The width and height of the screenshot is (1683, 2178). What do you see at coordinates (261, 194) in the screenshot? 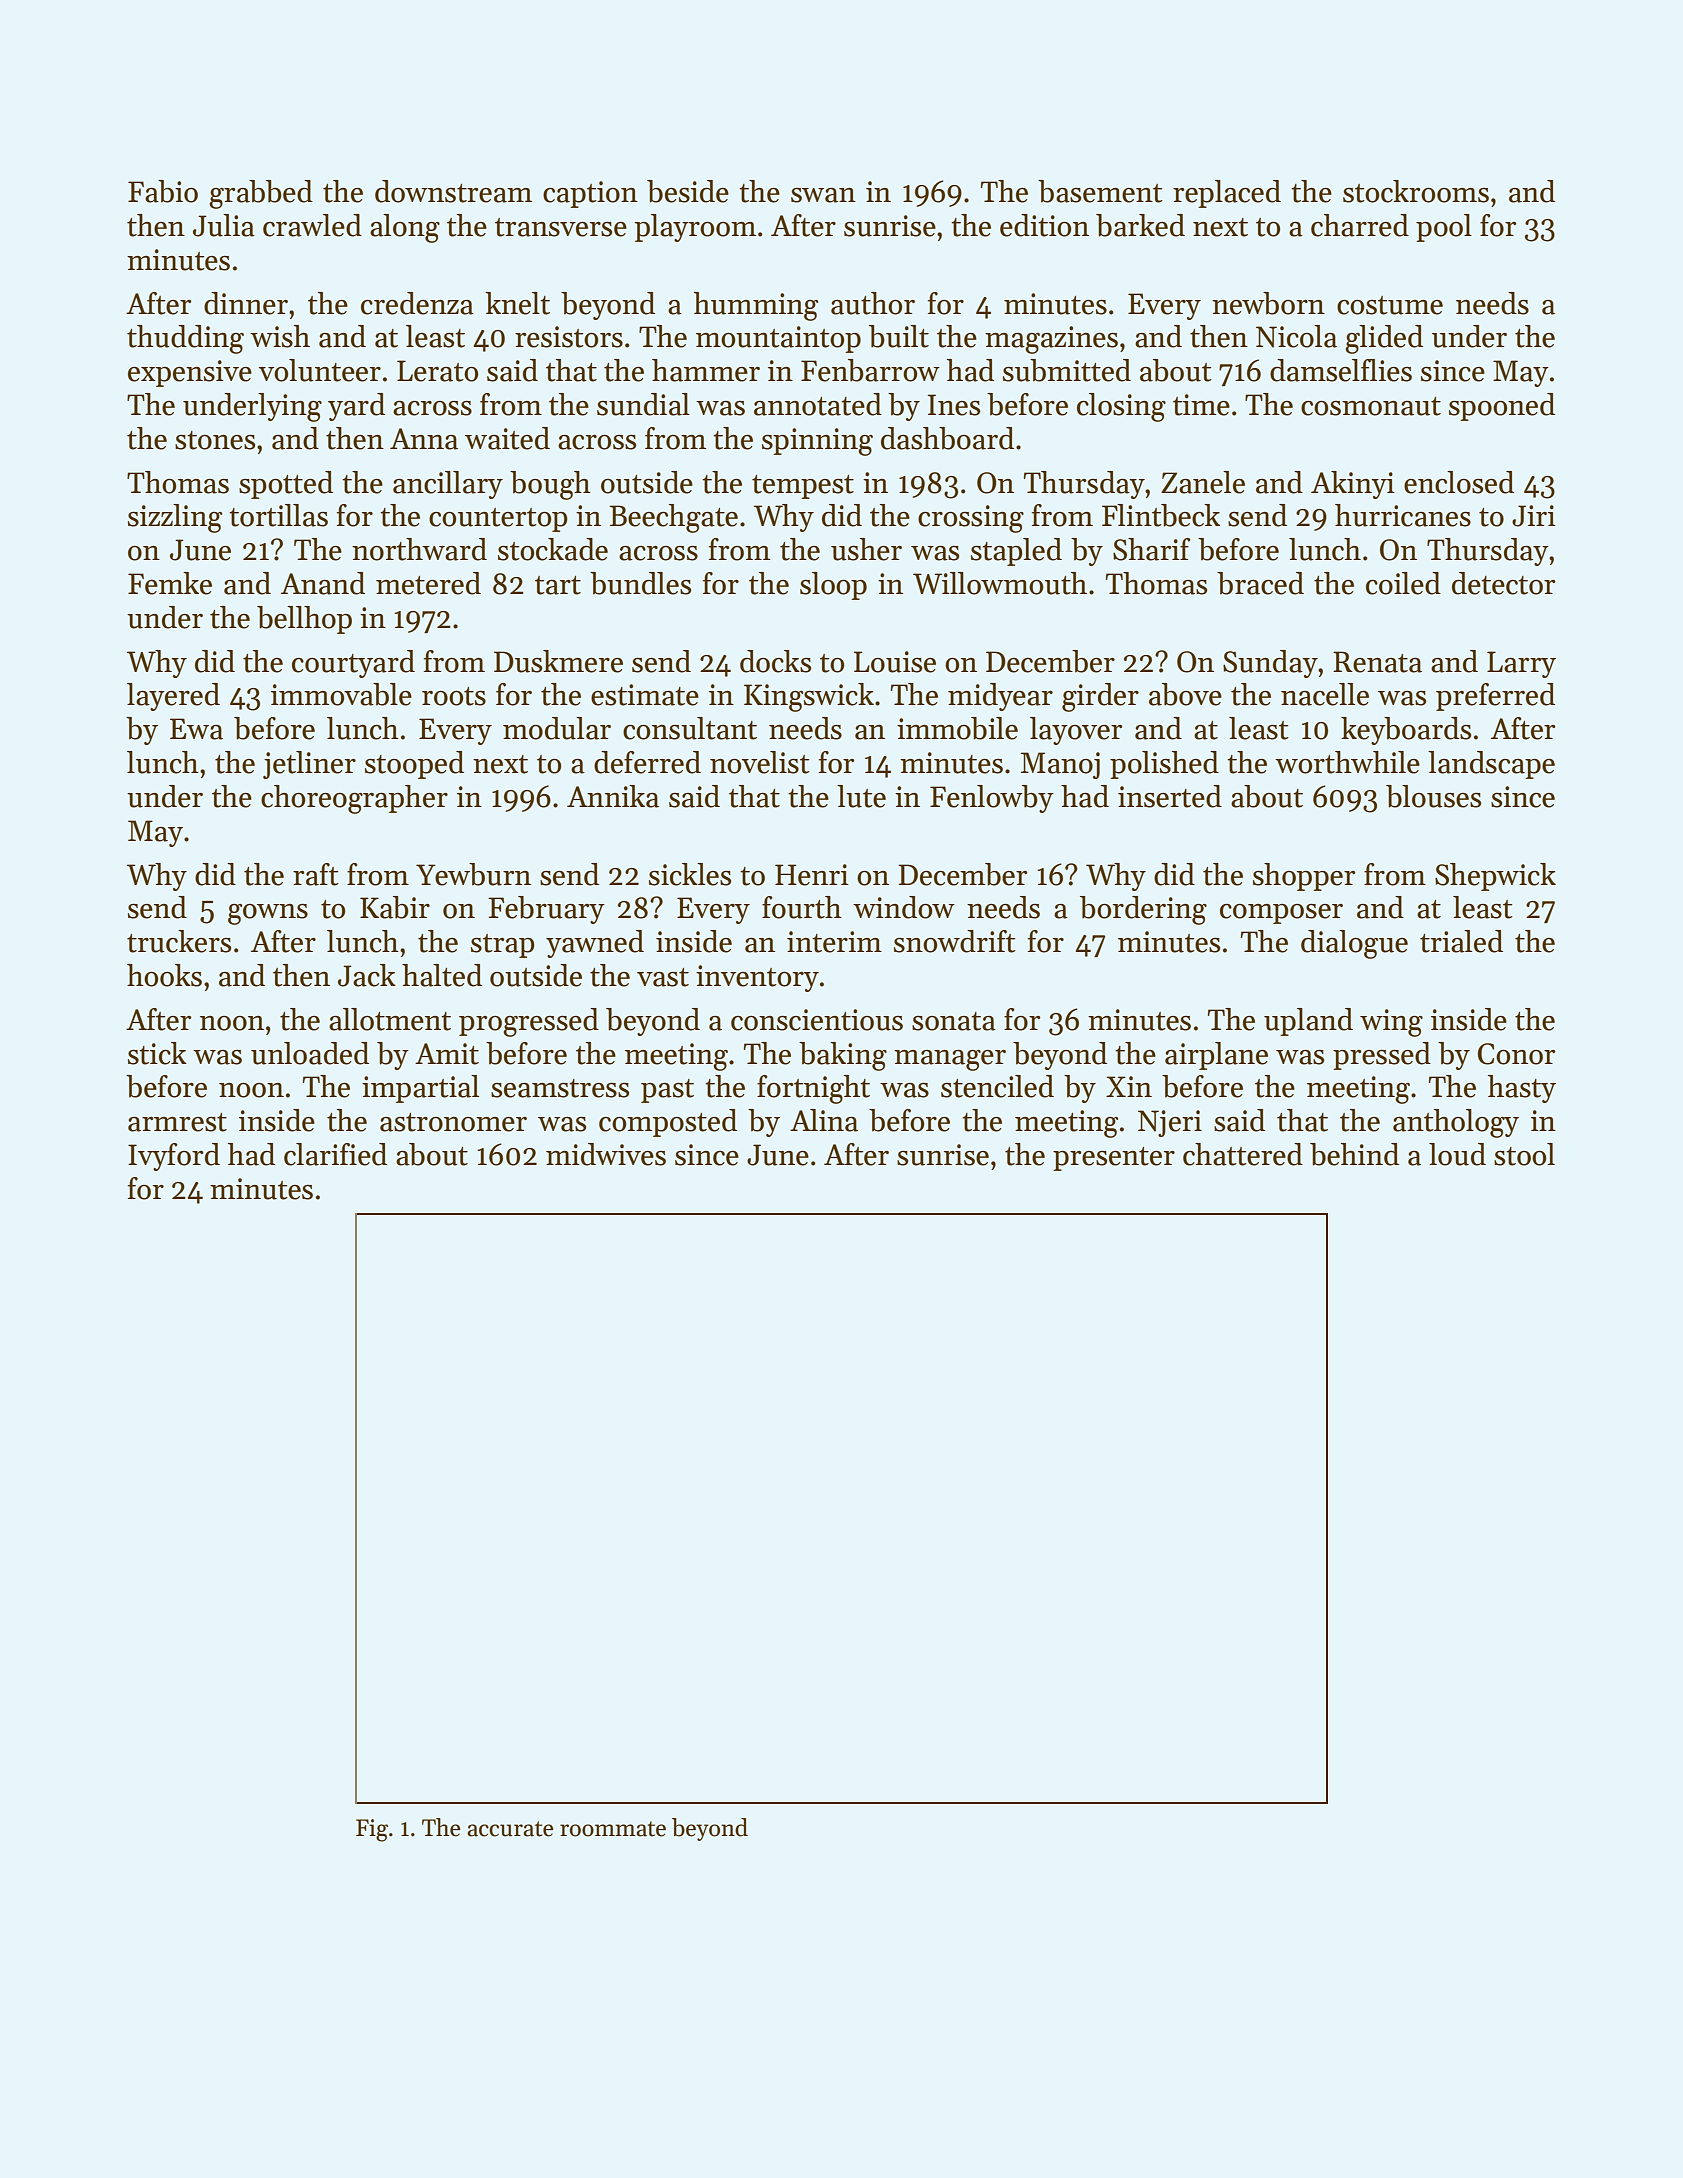
I see `grabbed` at bounding box center [261, 194].
